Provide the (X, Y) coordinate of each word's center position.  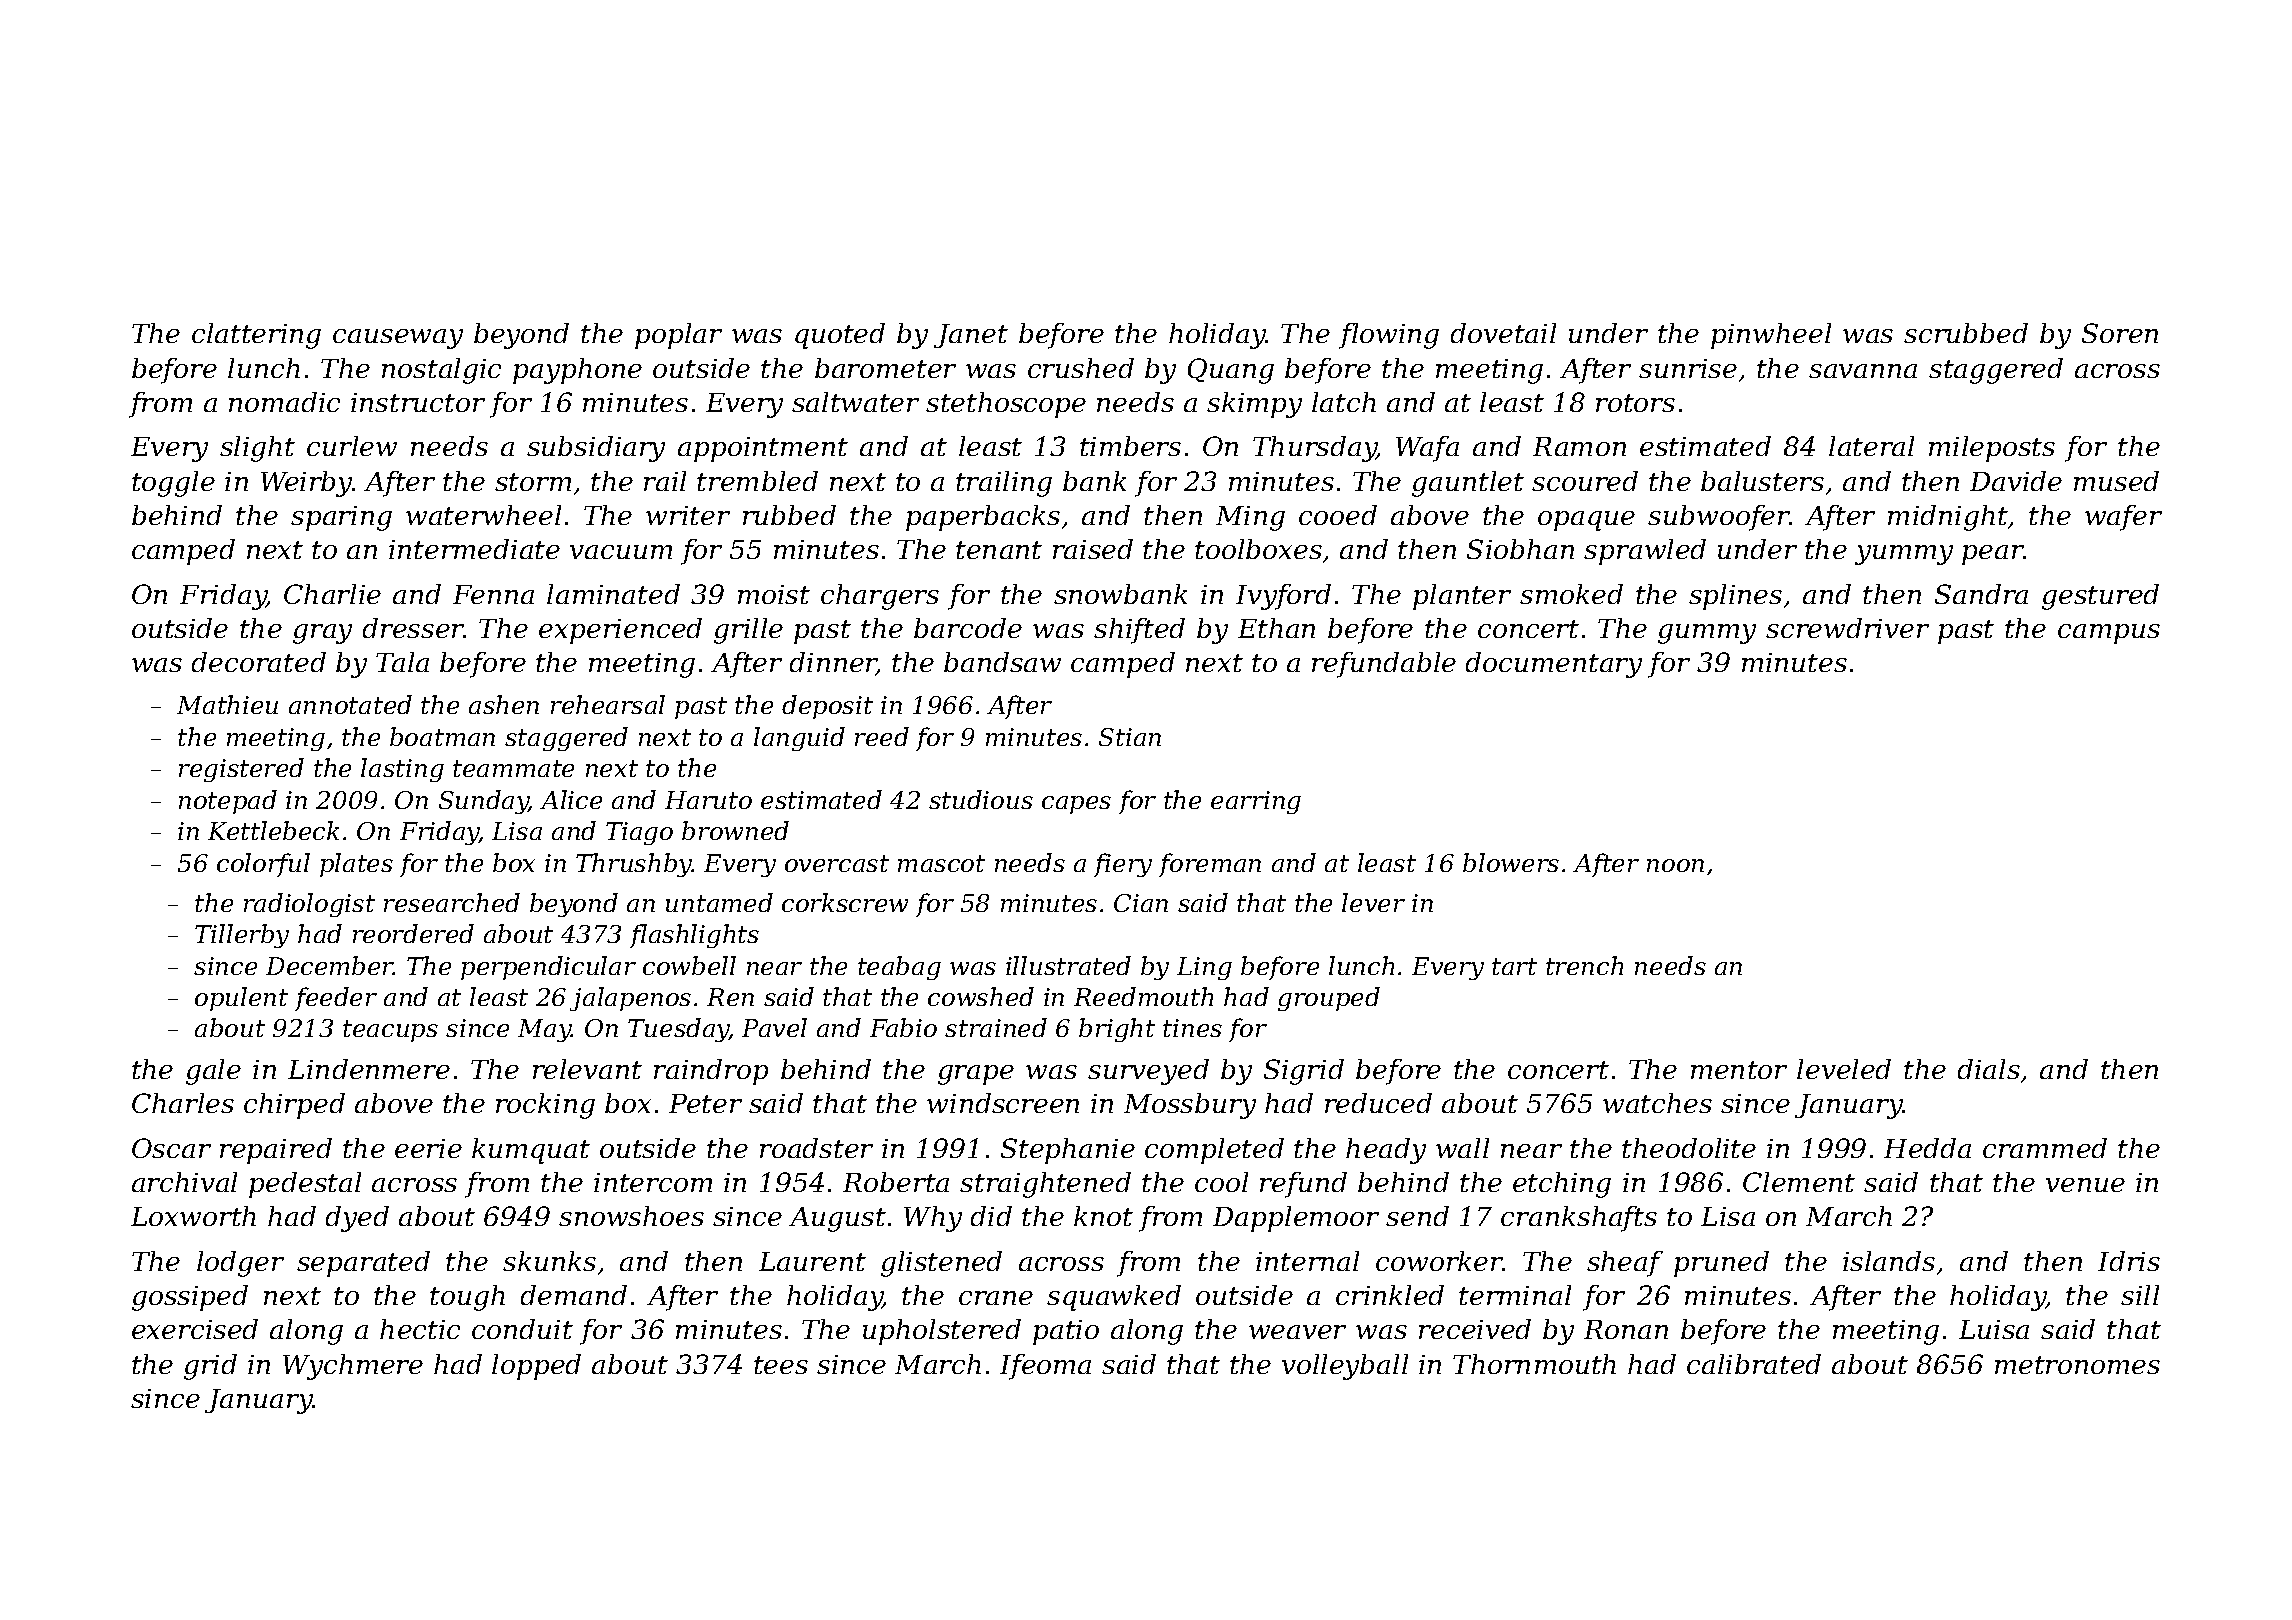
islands (1889, 1261)
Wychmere (353, 1367)
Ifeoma (1045, 1367)
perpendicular (548, 968)
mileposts (1992, 449)
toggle (173, 484)
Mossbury (1190, 1106)
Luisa (1994, 1329)
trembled (757, 481)
